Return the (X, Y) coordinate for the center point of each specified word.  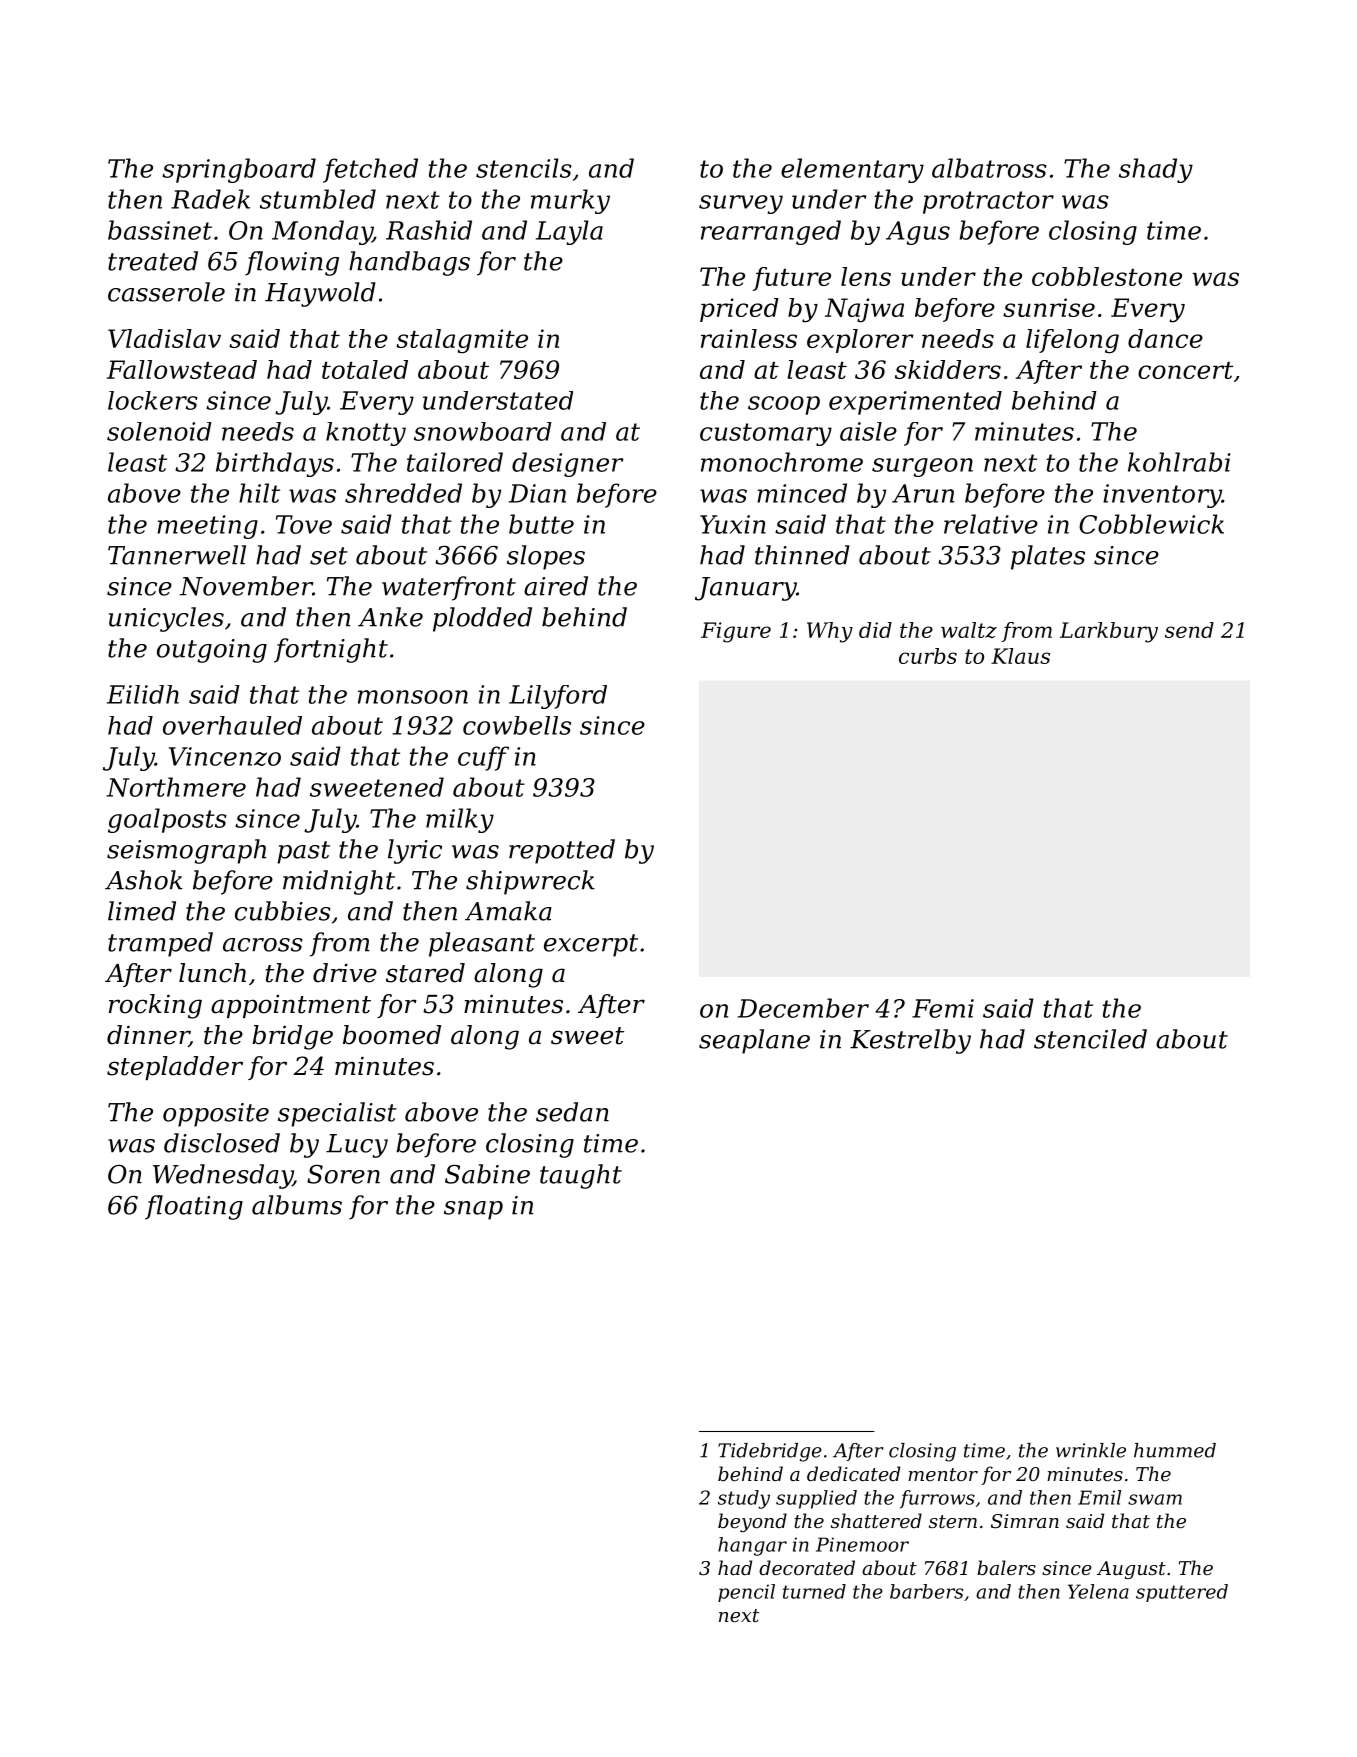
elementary (852, 170)
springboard (239, 170)
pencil (746, 1593)
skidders (948, 369)
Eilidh (143, 694)
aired (556, 586)
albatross (989, 168)
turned (814, 1591)
